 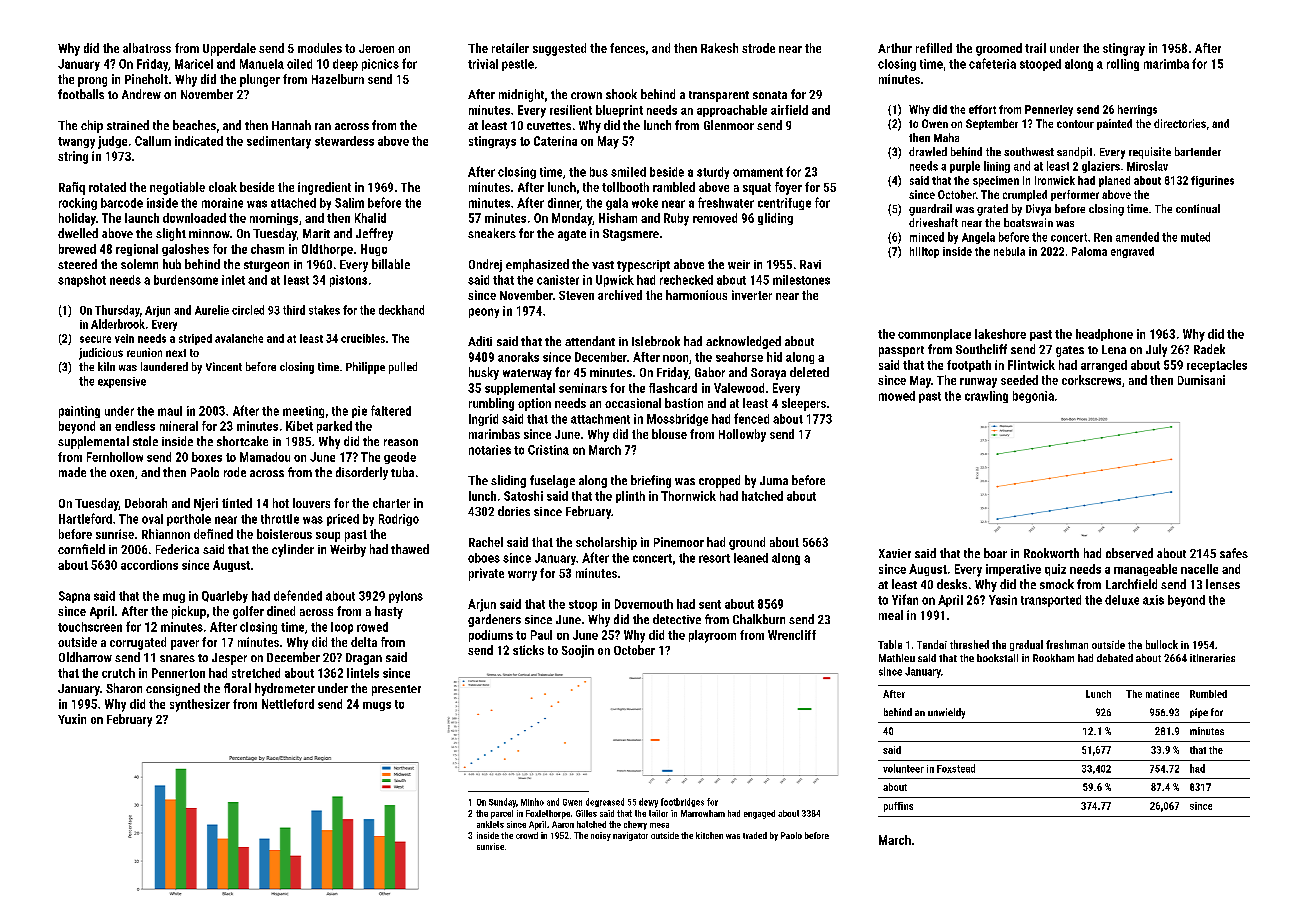 What do you see at coordinates (627, 48) in the document?
I see `fences` at bounding box center [627, 48].
